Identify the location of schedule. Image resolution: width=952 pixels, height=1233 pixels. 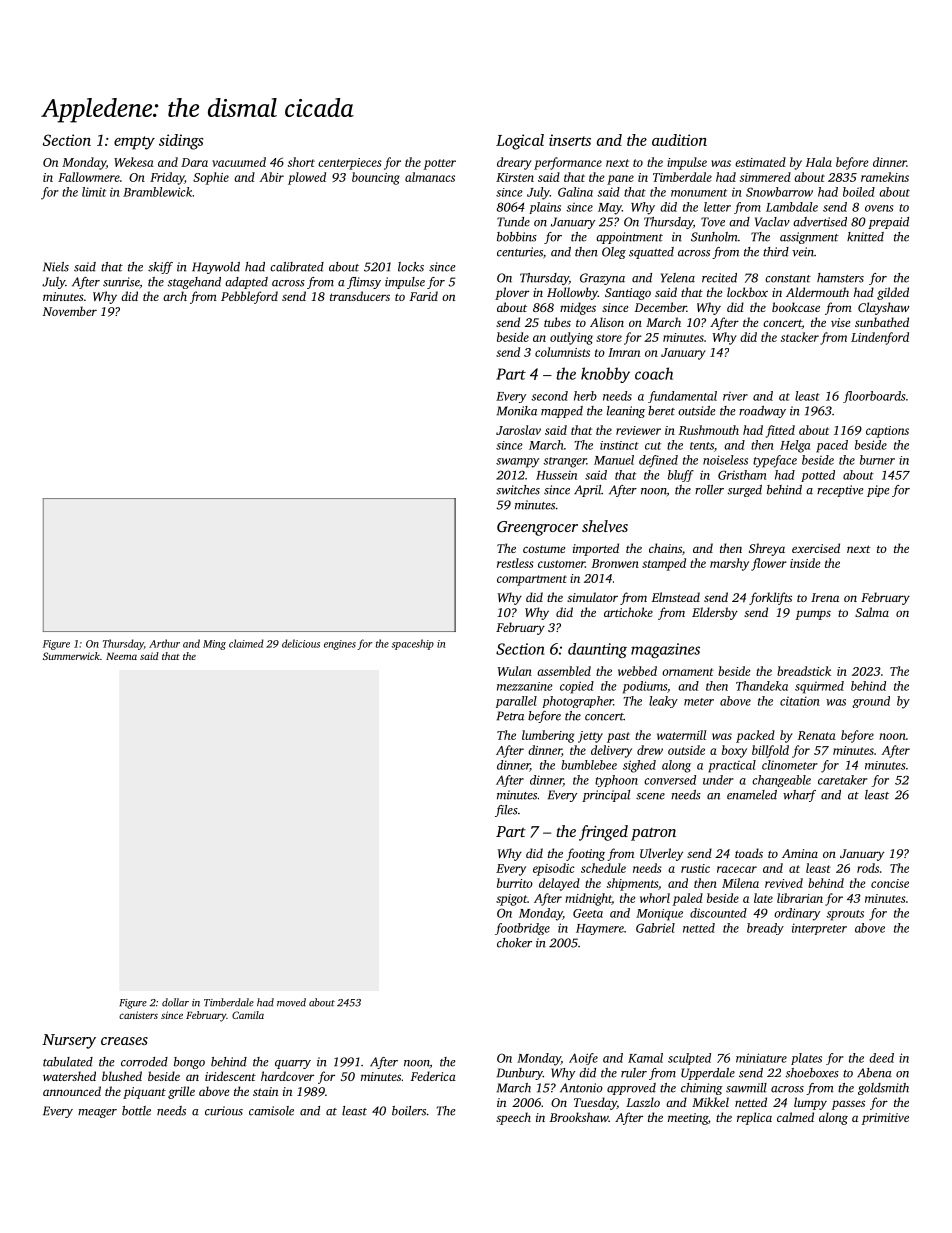
(603, 868).
